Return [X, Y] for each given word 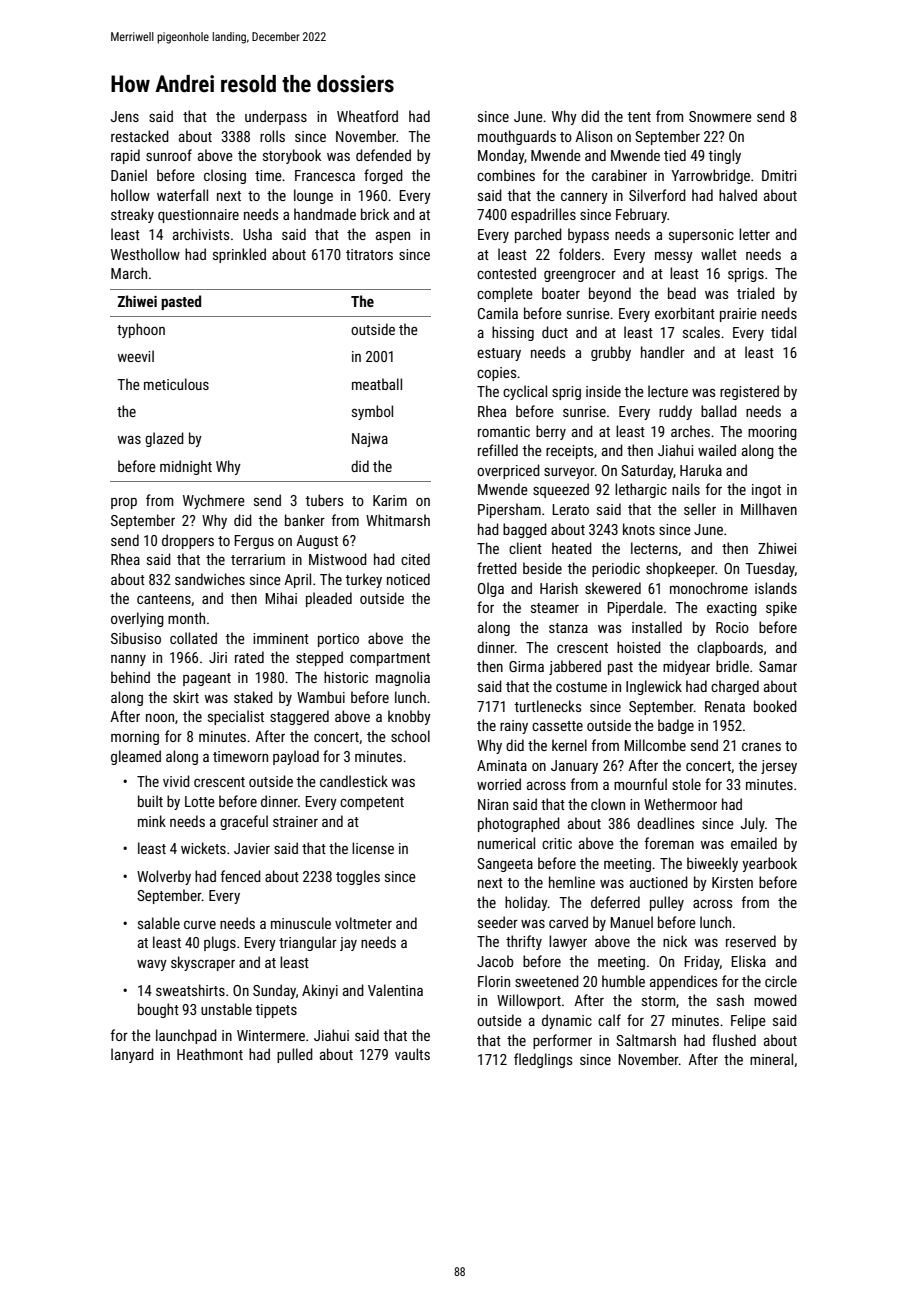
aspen [393, 237]
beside [542, 568]
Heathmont [210, 1054]
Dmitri [779, 175]
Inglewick [654, 687]
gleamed [136, 757]
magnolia [403, 678]
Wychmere [214, 501]
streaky [132, 215]
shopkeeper [680, 569]
